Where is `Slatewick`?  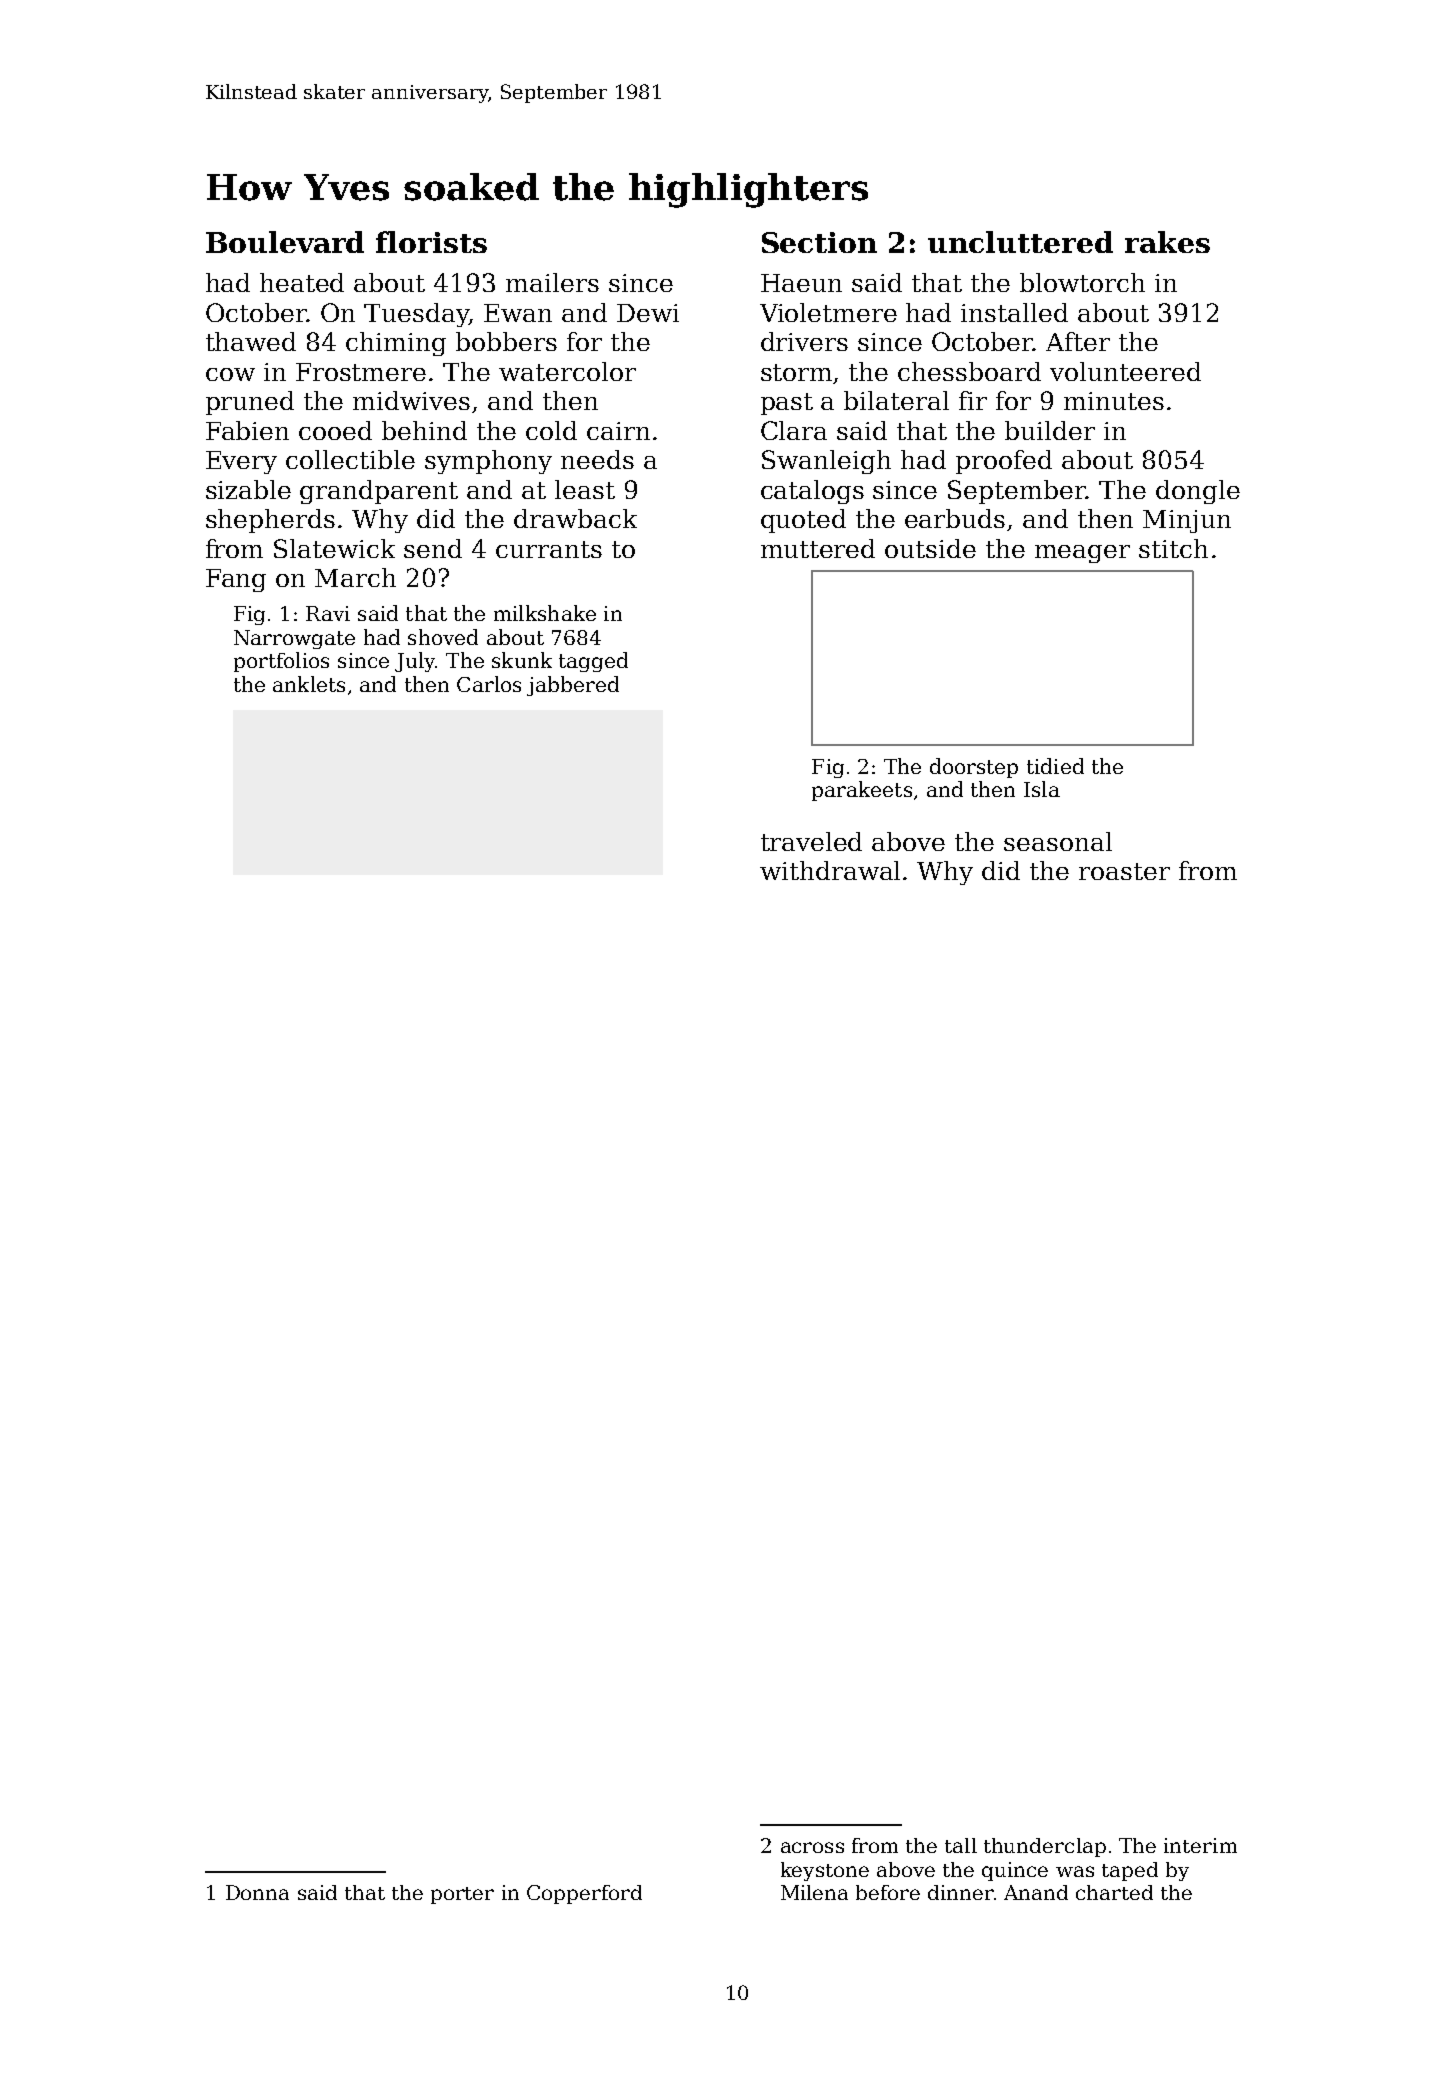
Slatewick is located at coordinates (334, 548).
